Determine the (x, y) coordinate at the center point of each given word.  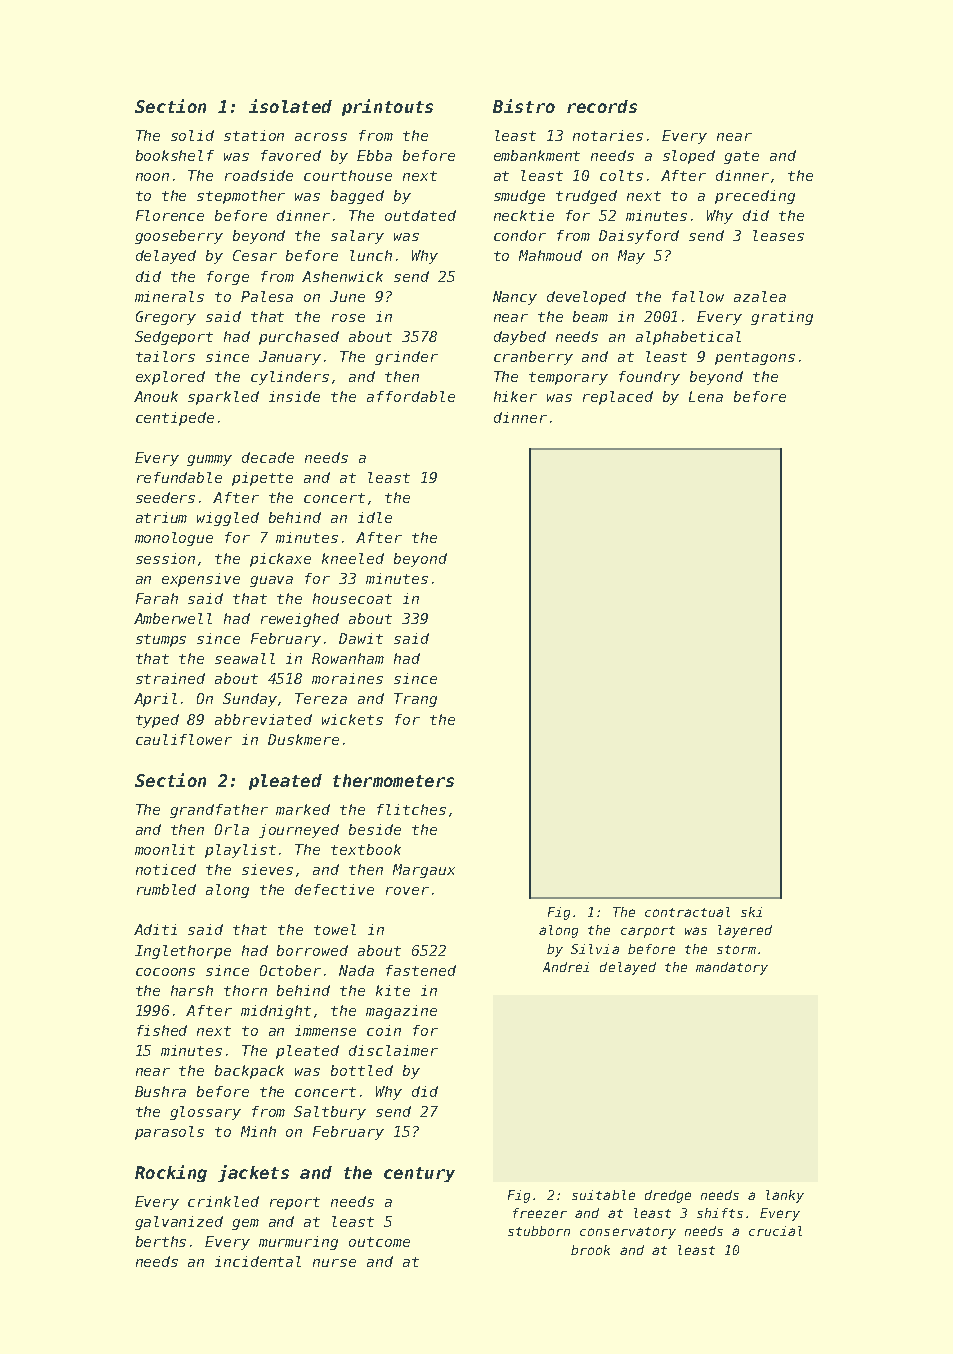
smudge (519, 197)
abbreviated (263, 719)
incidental (258, 1261)
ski (751, 912)
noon (152, 177)
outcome (379, 1242)
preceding (755, 197)
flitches (411, 809)
